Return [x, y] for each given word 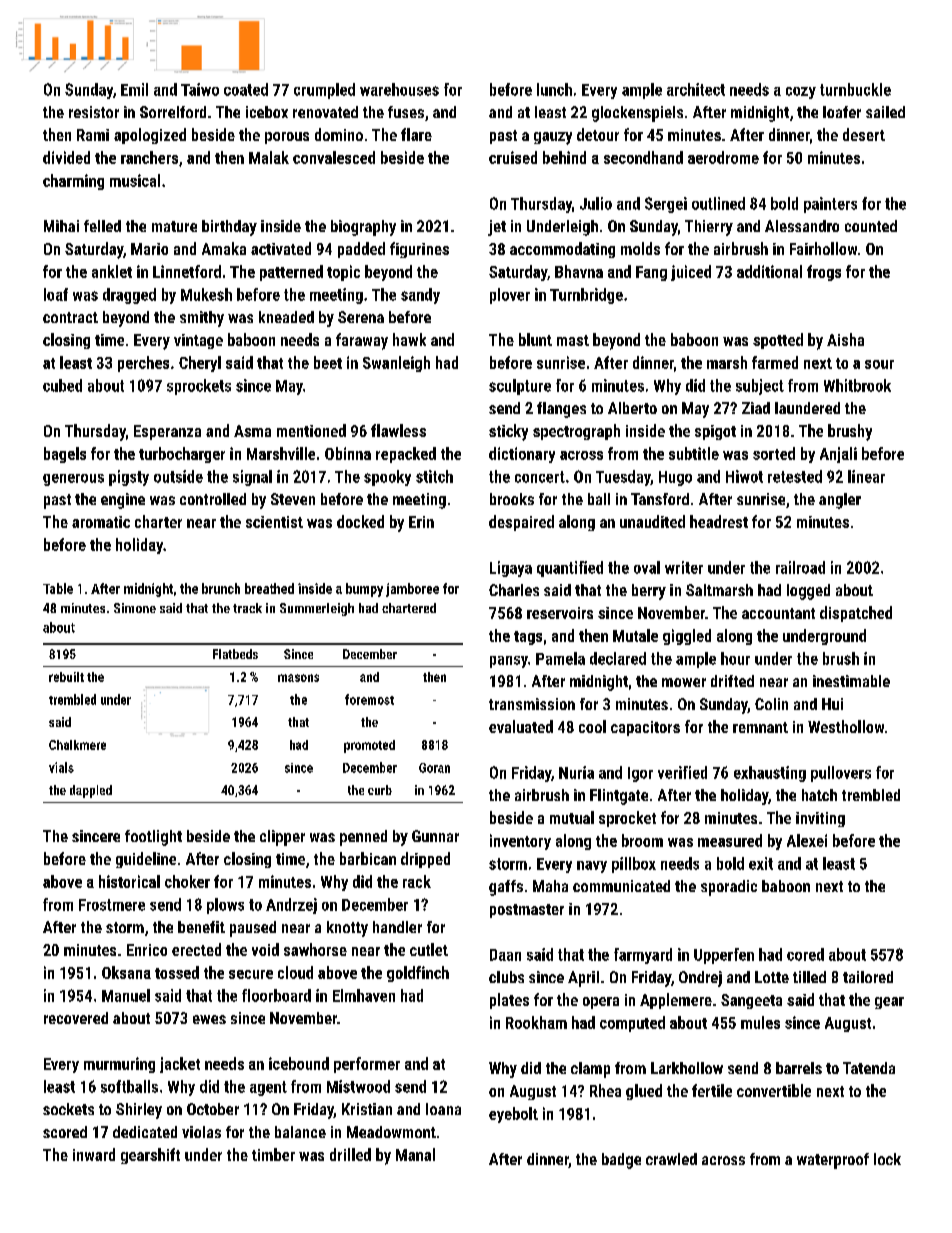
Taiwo [200, 89]
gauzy [553, 138]
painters [830, 205]
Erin [421, 522]
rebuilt [66, 677]
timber [273, 1154]
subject [760, 387]
